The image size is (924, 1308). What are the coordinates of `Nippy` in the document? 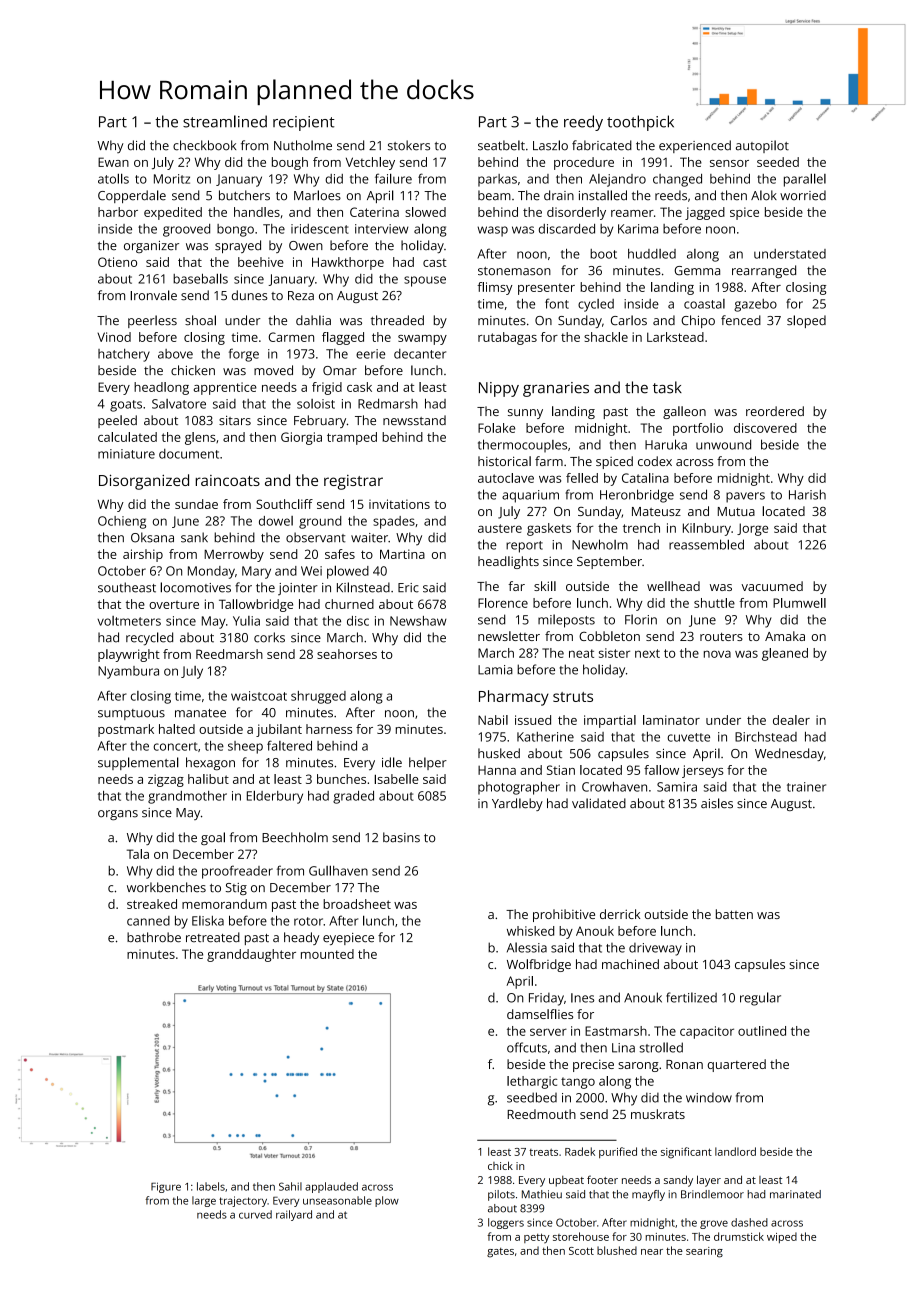 It's located at (499, 389).
